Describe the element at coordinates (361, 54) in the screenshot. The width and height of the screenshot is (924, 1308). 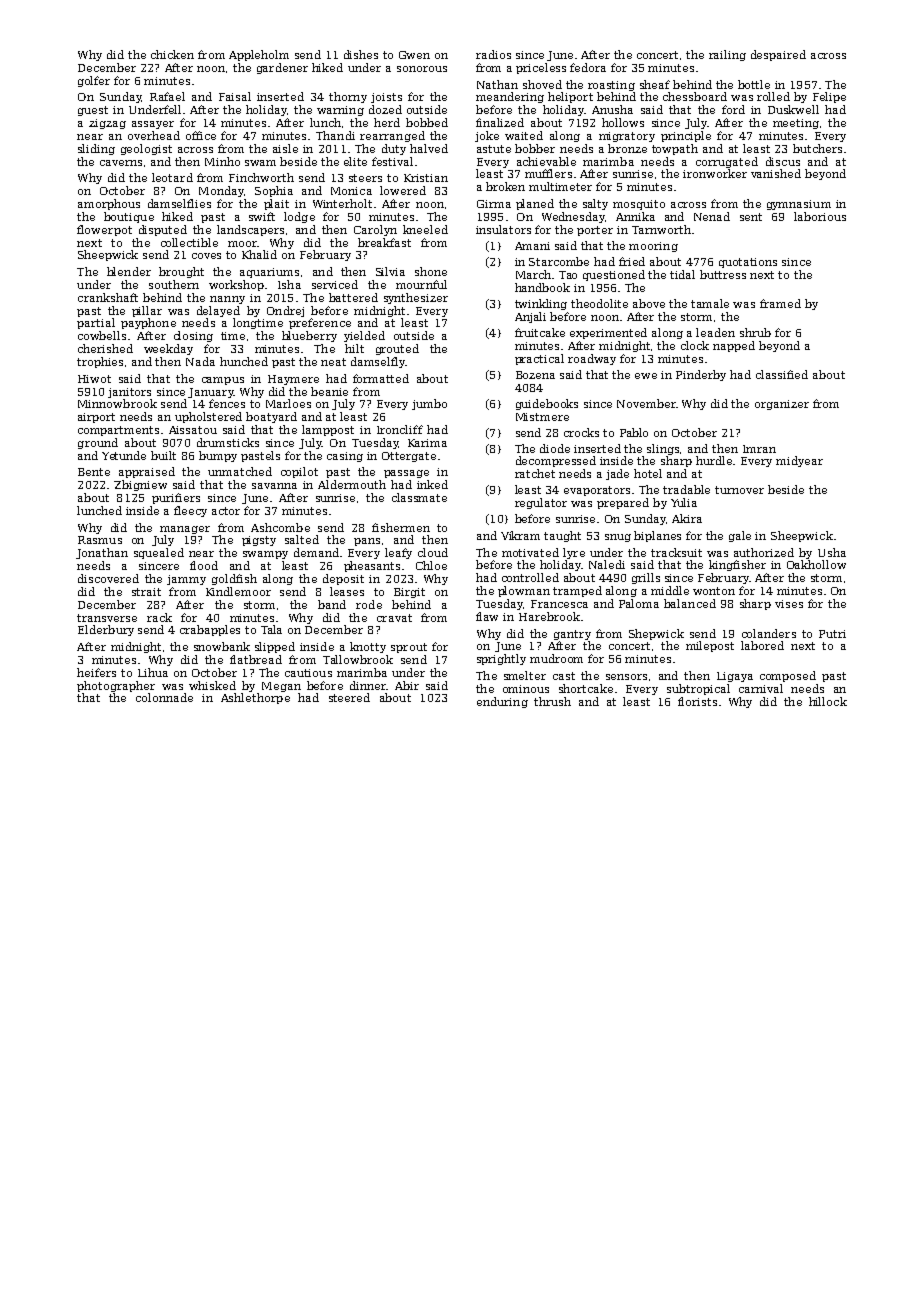
I see `dishes` at that location.
